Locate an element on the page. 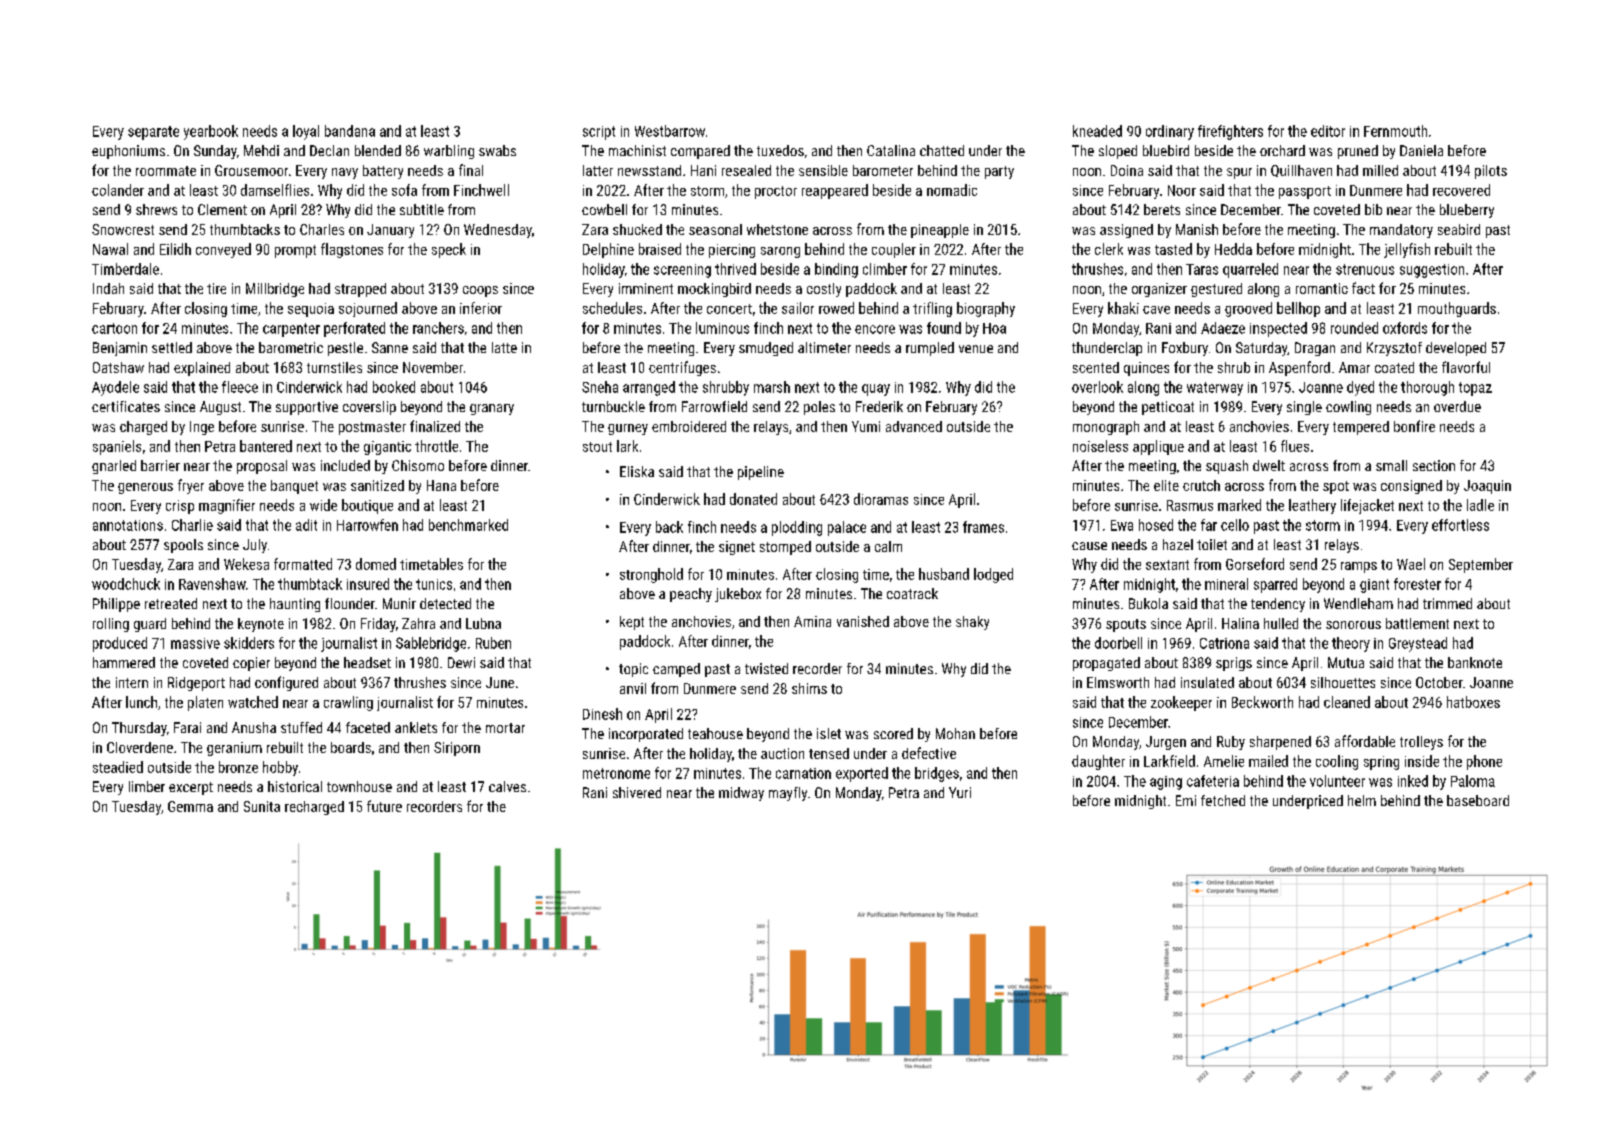 The height and width of the image is (1136, 1607). Doina is located at coordinates (1127, 170).
